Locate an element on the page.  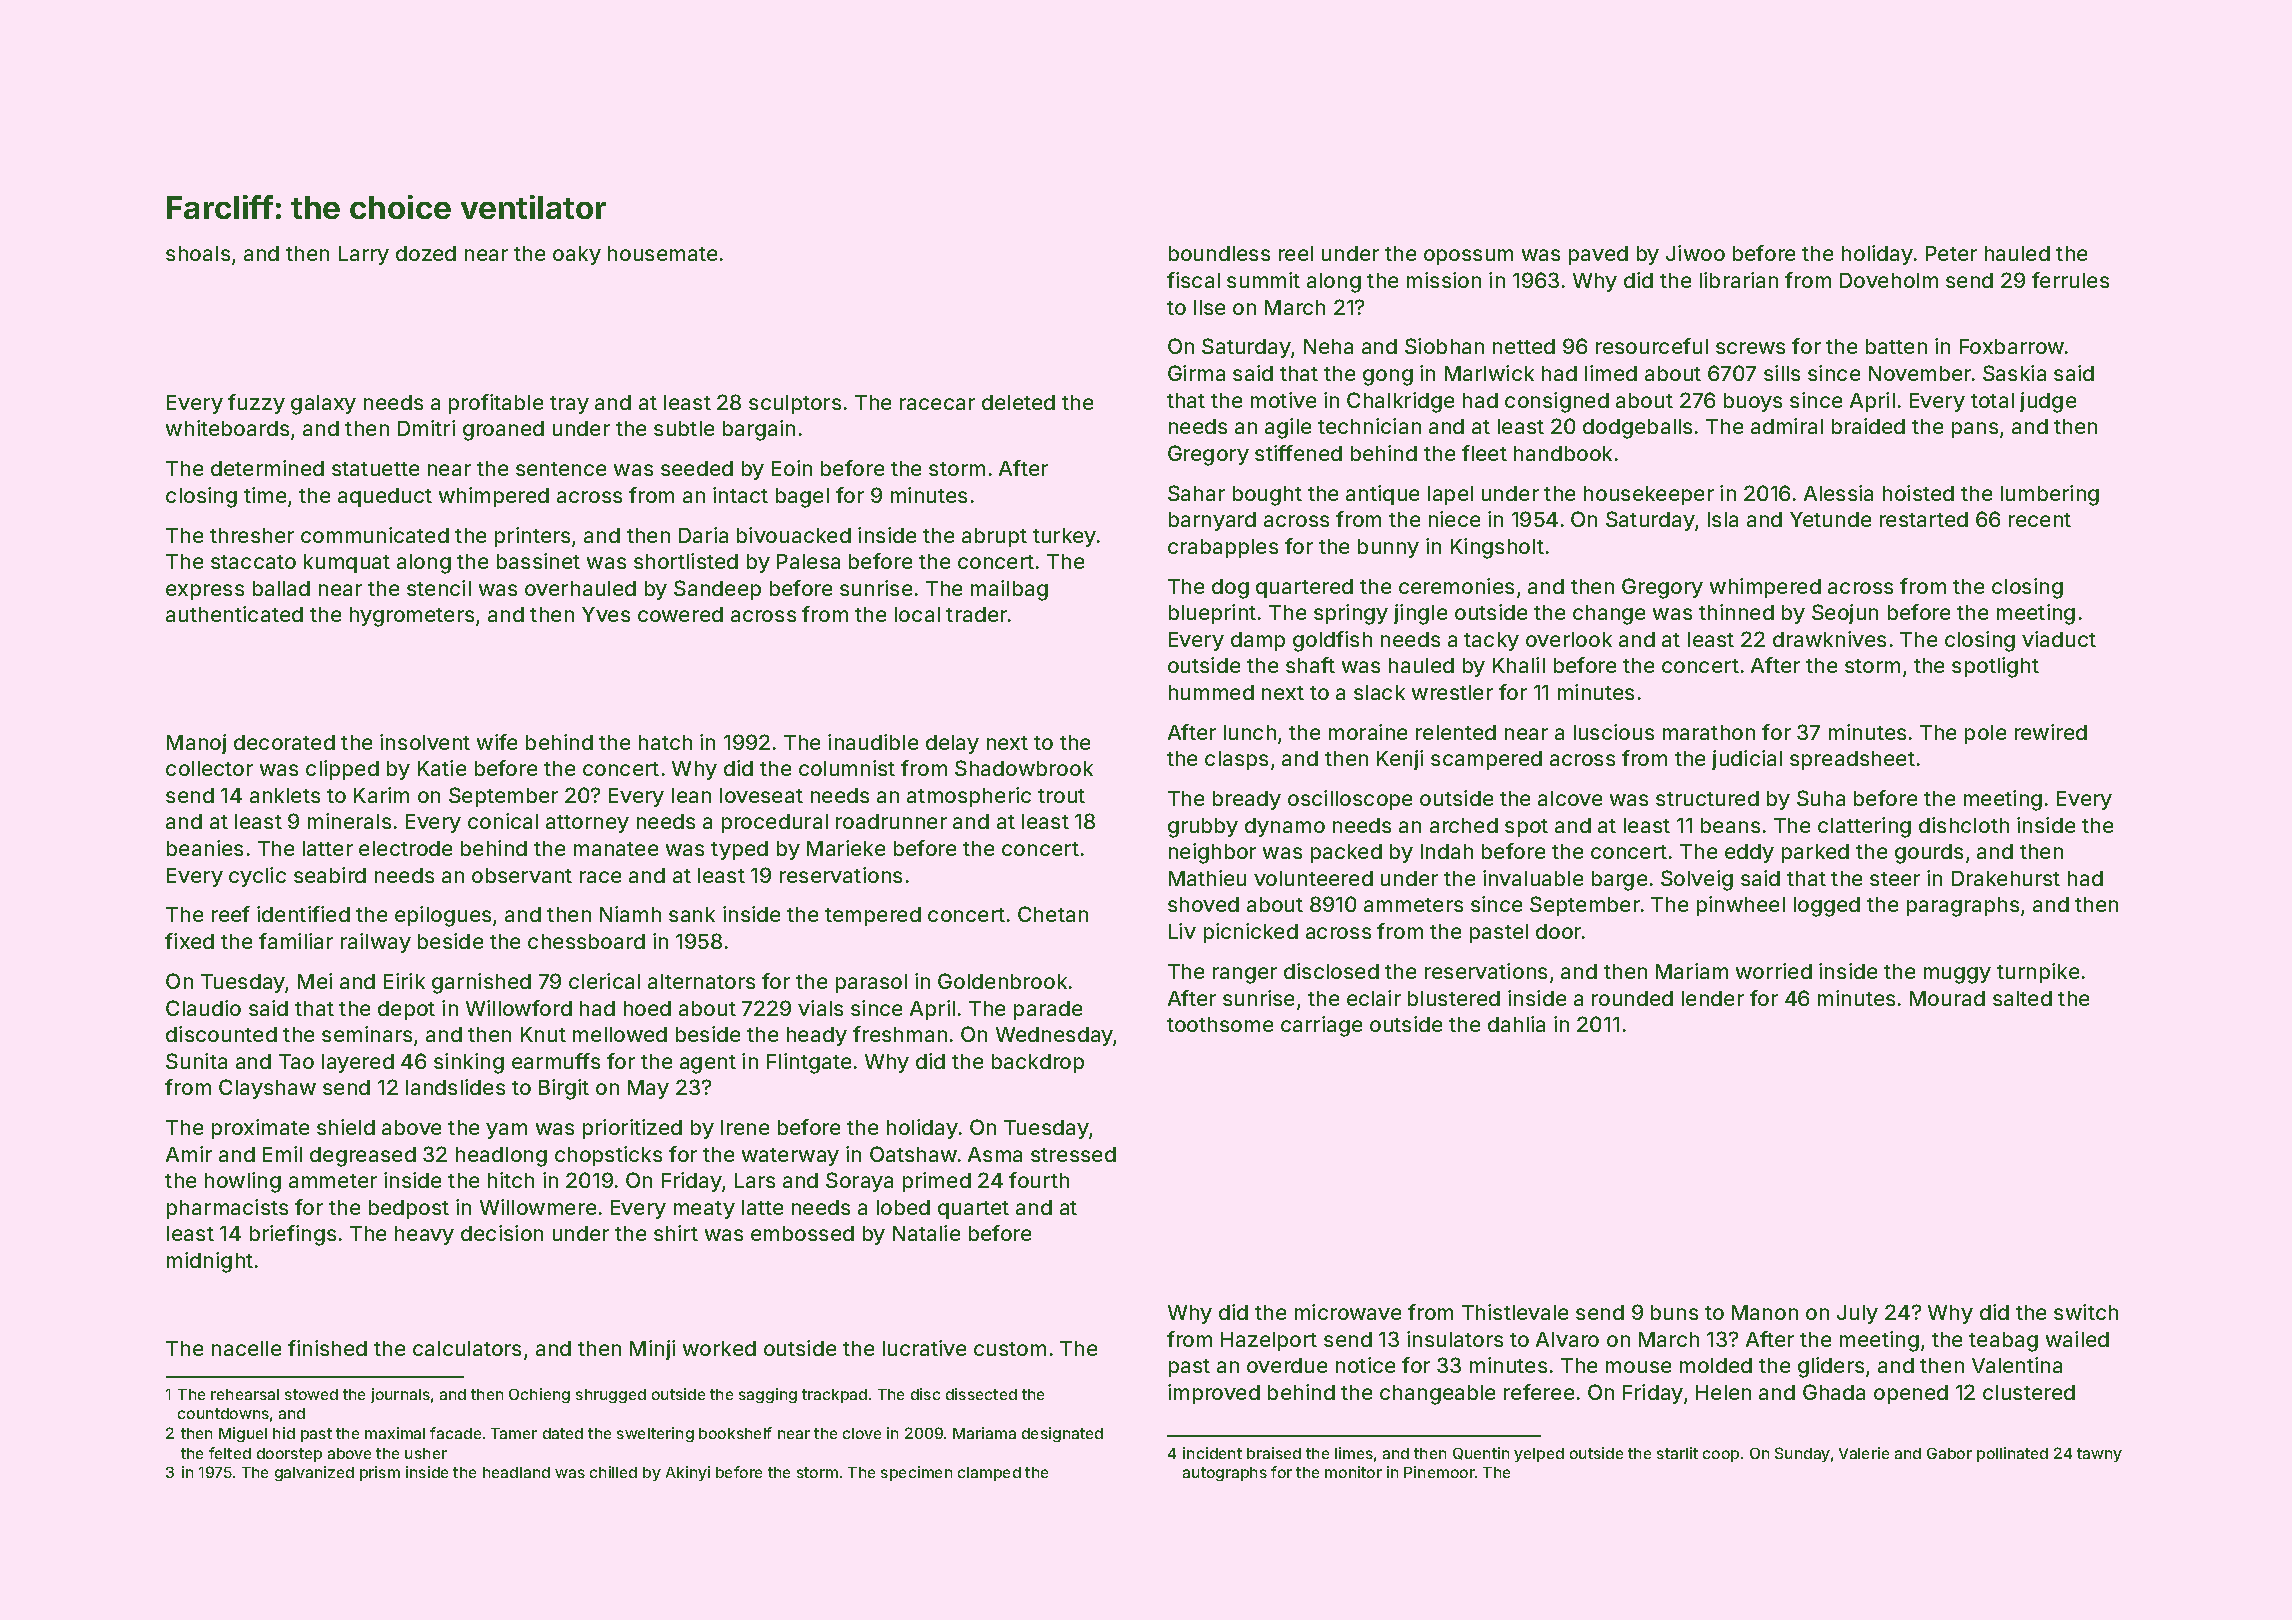
sculptors is located at coordinates (795, 404).
